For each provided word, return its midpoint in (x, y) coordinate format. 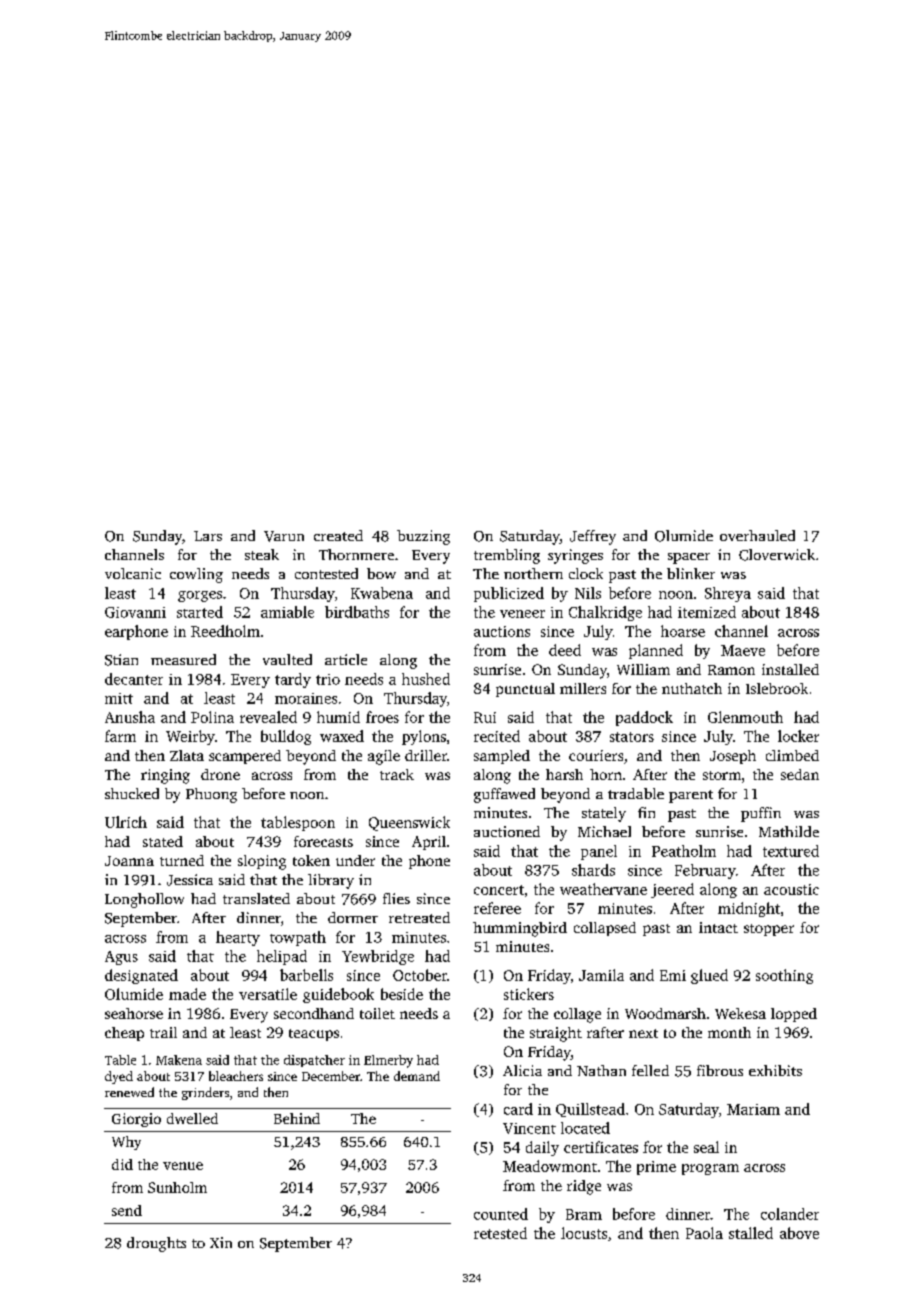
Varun (284, 536)
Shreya (728, 594)
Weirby (190, 737)
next (643, 1033)
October (420, 975)
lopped (794, 1015)
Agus (121, 958)
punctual (525, 690)
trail (163, 1032)
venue (183, 1166)
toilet (377, 1013)
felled (650, 1070)
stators (632, 737)
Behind (297, 1118)
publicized (509, 594)
